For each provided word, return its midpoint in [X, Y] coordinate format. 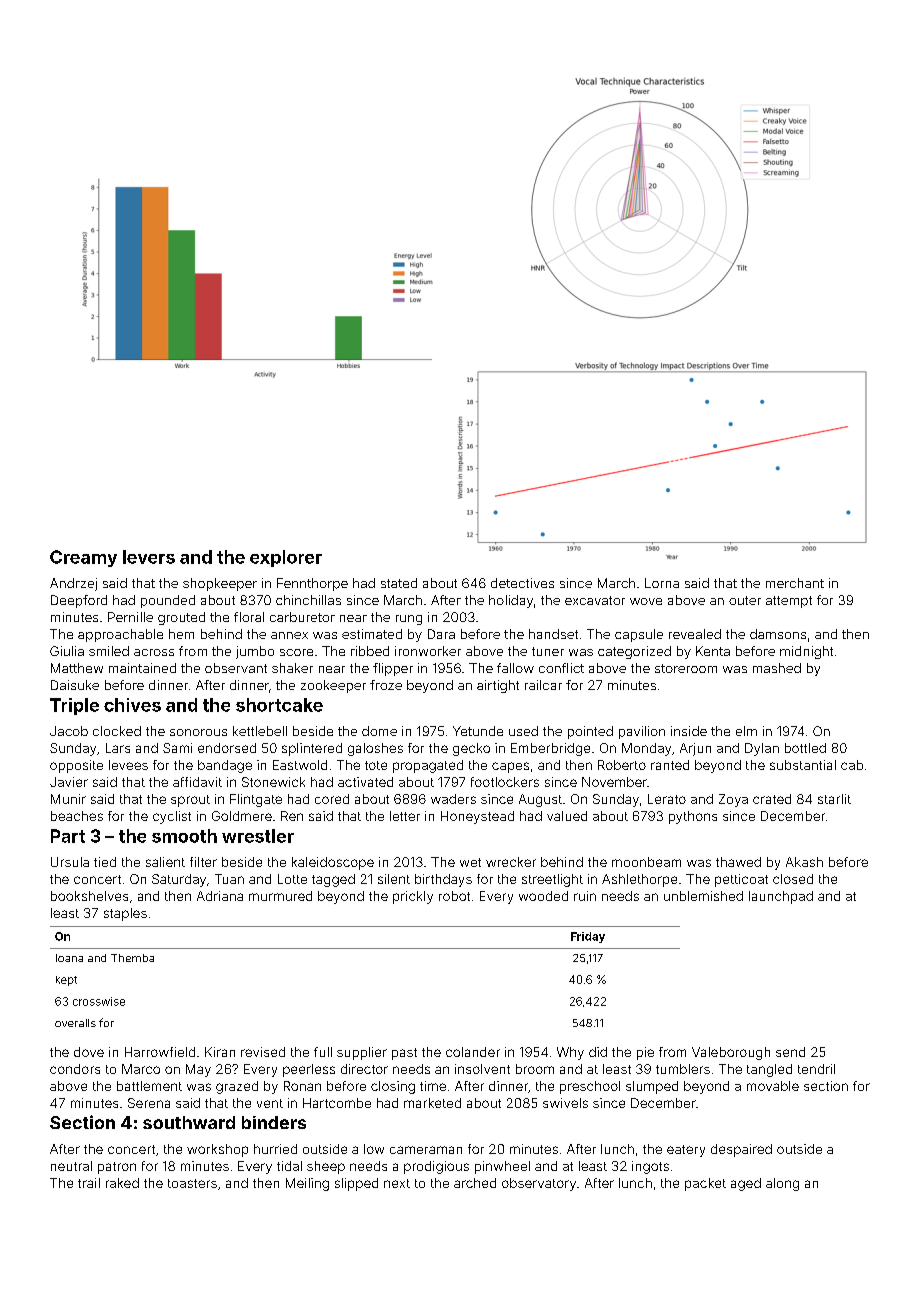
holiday [511, 601]
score [296, 652]
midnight [806, 652]
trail [89, 1183]
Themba [132, 958]
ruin [585, 896]
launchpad [781, 897]
